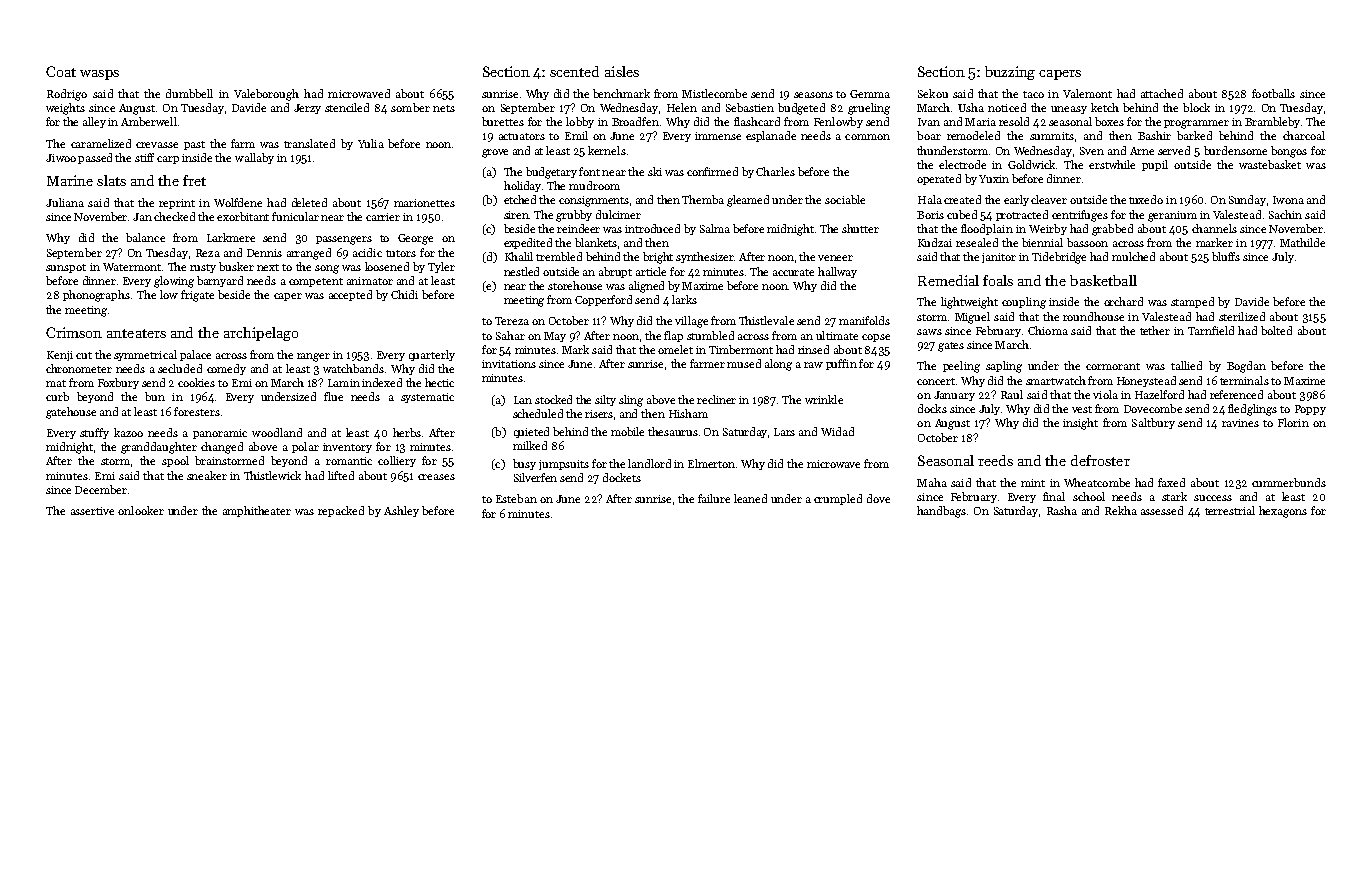 Image resolution: width=1372 pixels, height=887 pixels. I want to click on scented, so click(574, 71).
